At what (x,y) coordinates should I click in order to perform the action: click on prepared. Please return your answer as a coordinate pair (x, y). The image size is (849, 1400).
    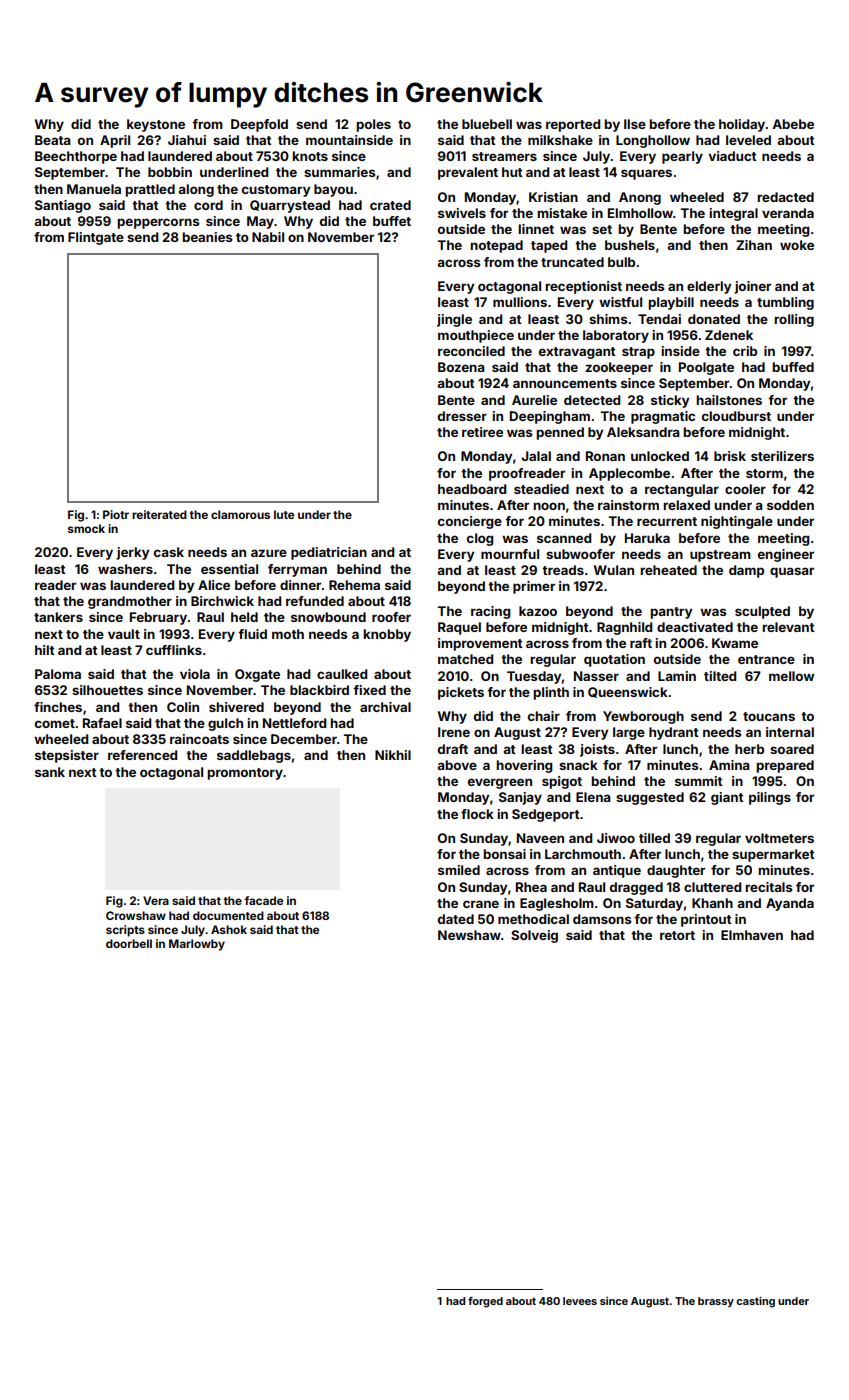
    Looking at the image, I should click on (785, 766).
